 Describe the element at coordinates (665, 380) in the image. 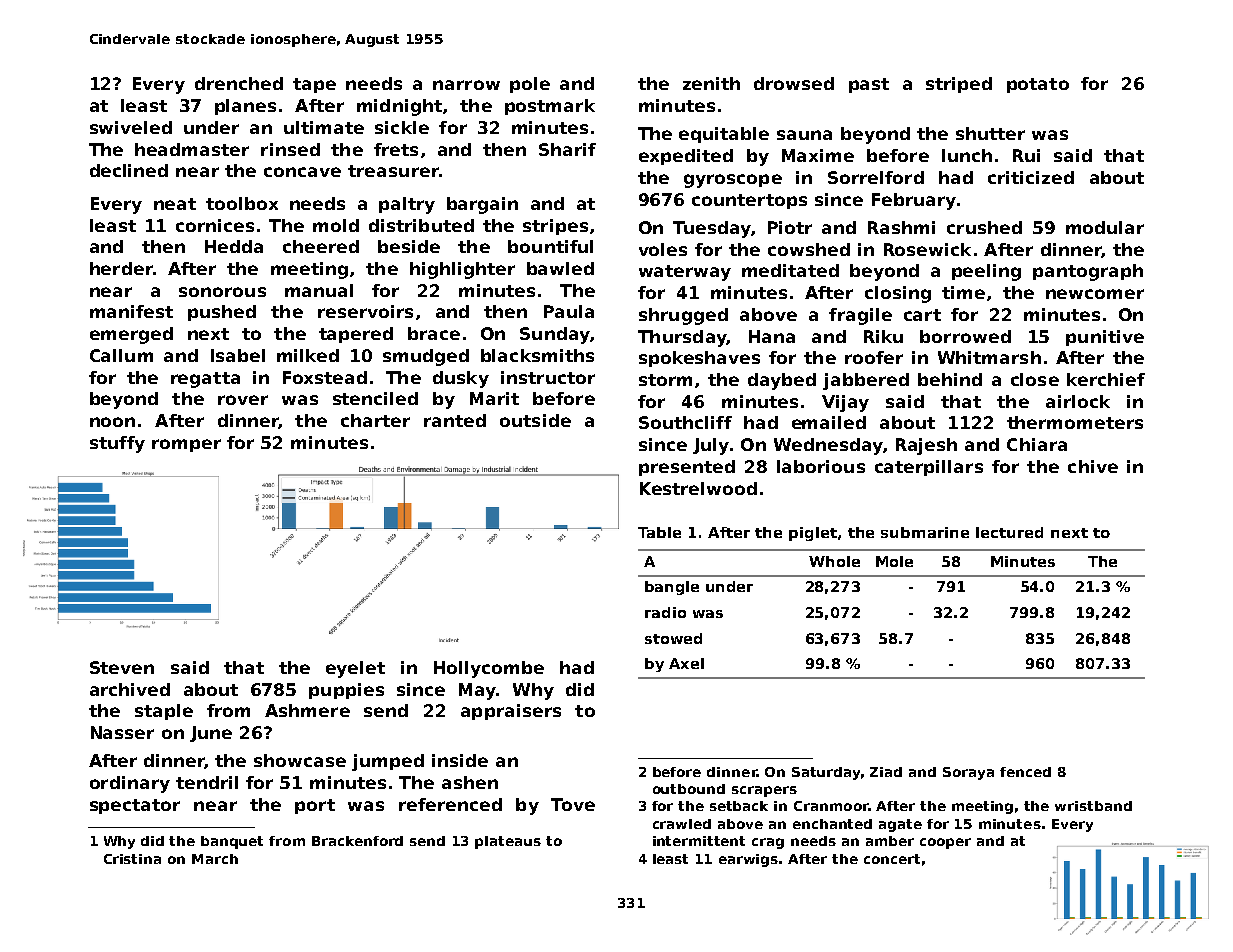

I see `storm` at that location.
